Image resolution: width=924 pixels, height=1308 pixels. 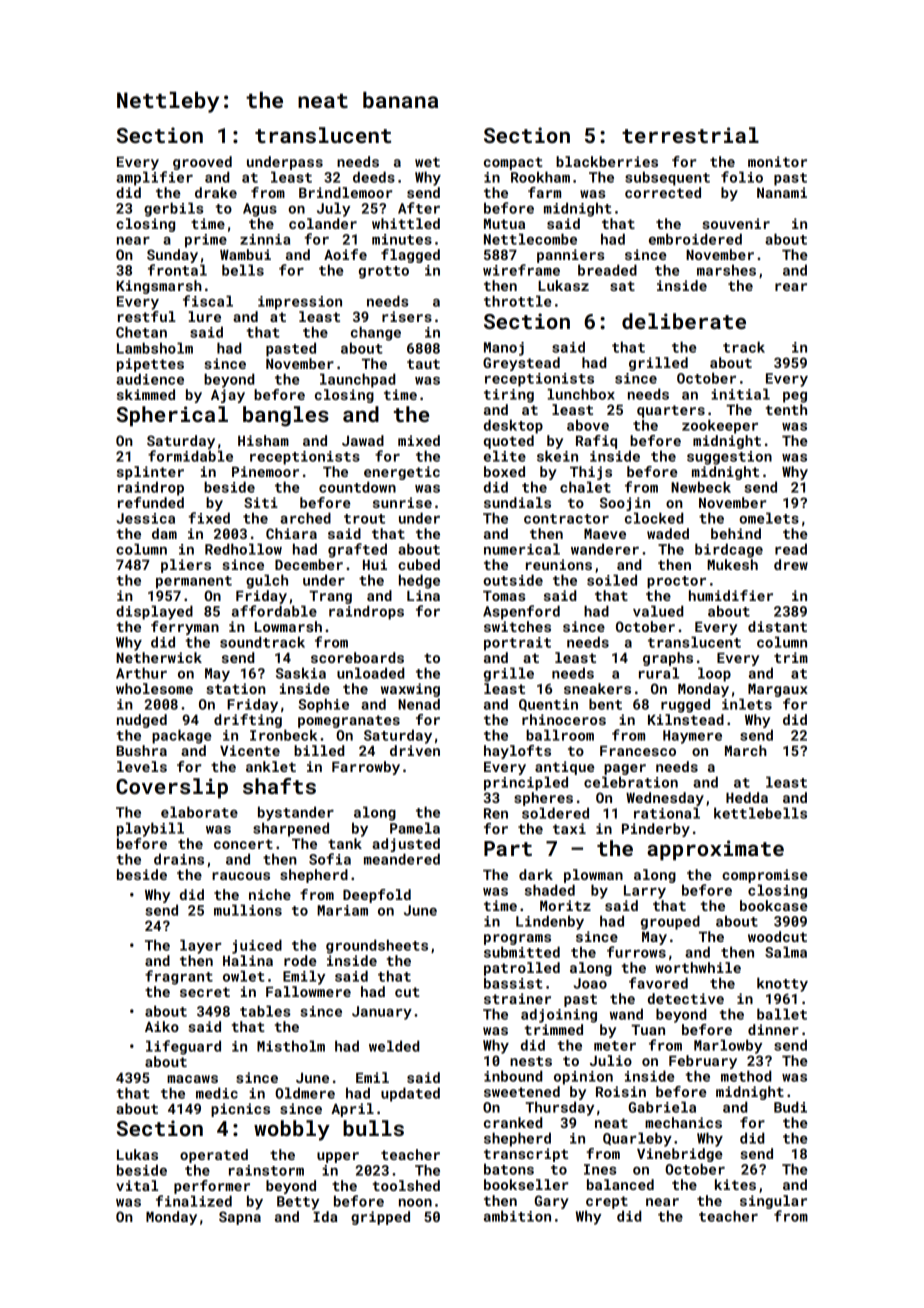 I want to click on portrait, so click(x=517, y=644).
